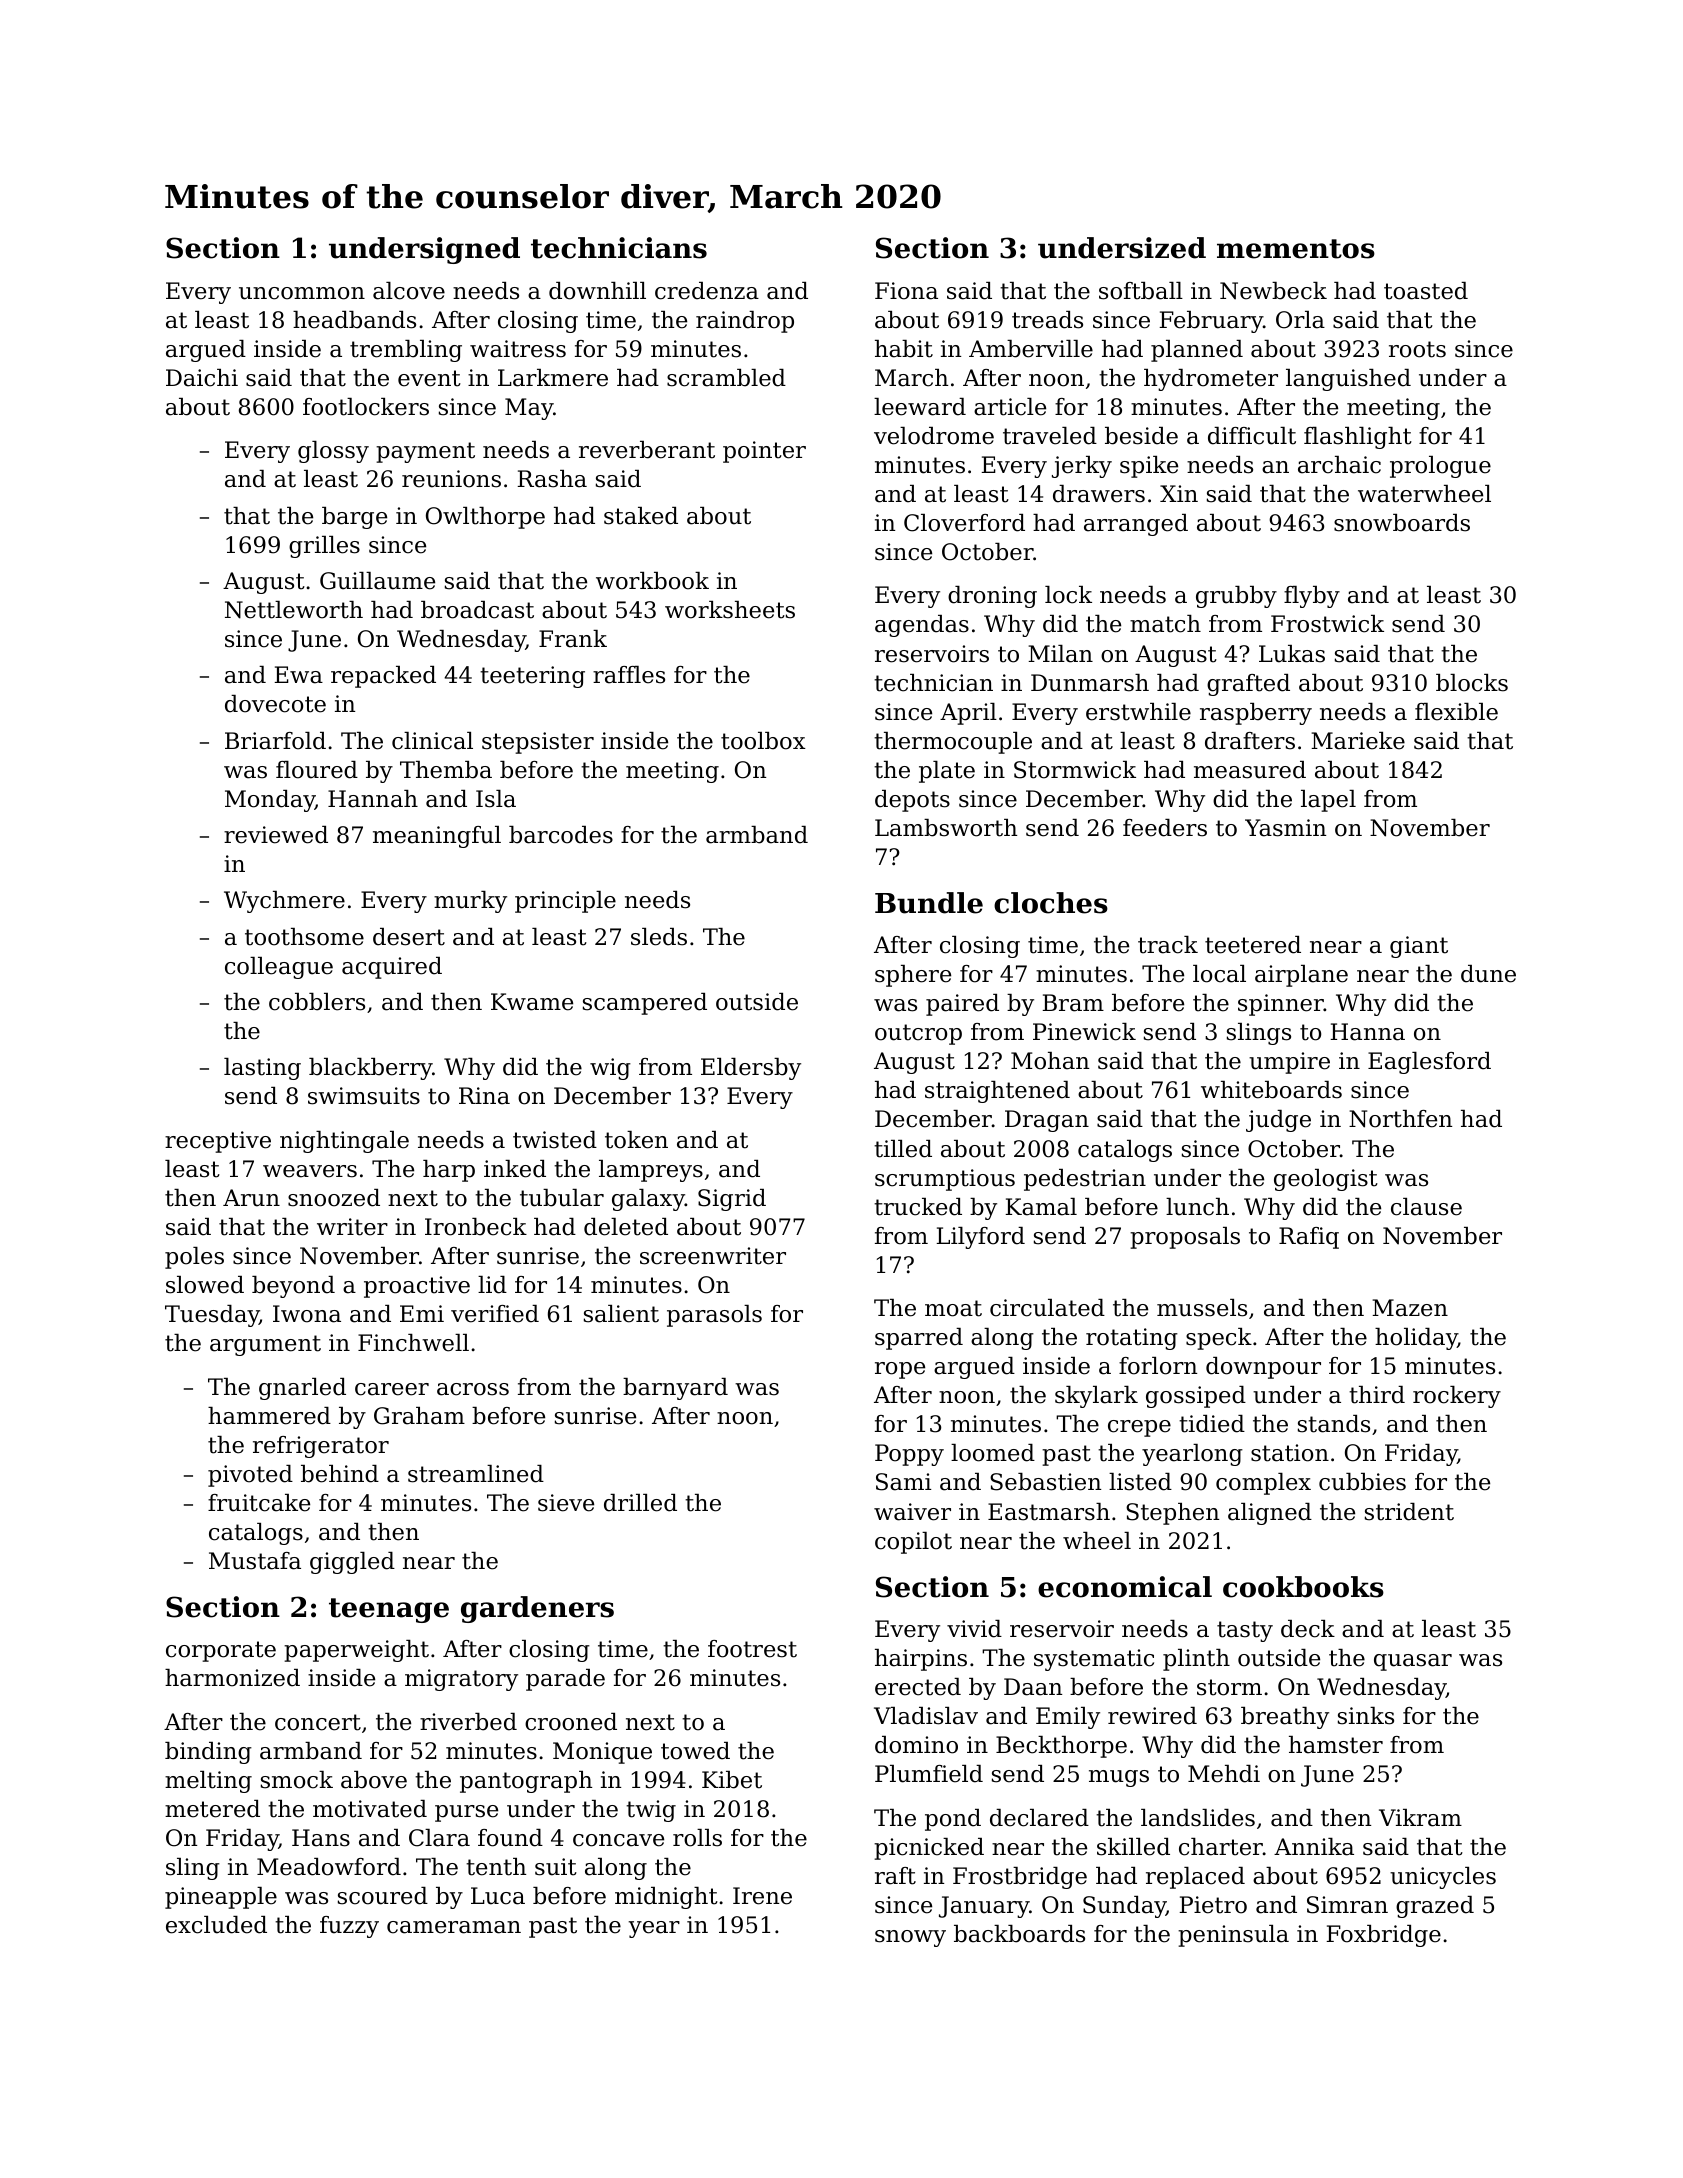  I want to click on poles, so click(194, 1258).
